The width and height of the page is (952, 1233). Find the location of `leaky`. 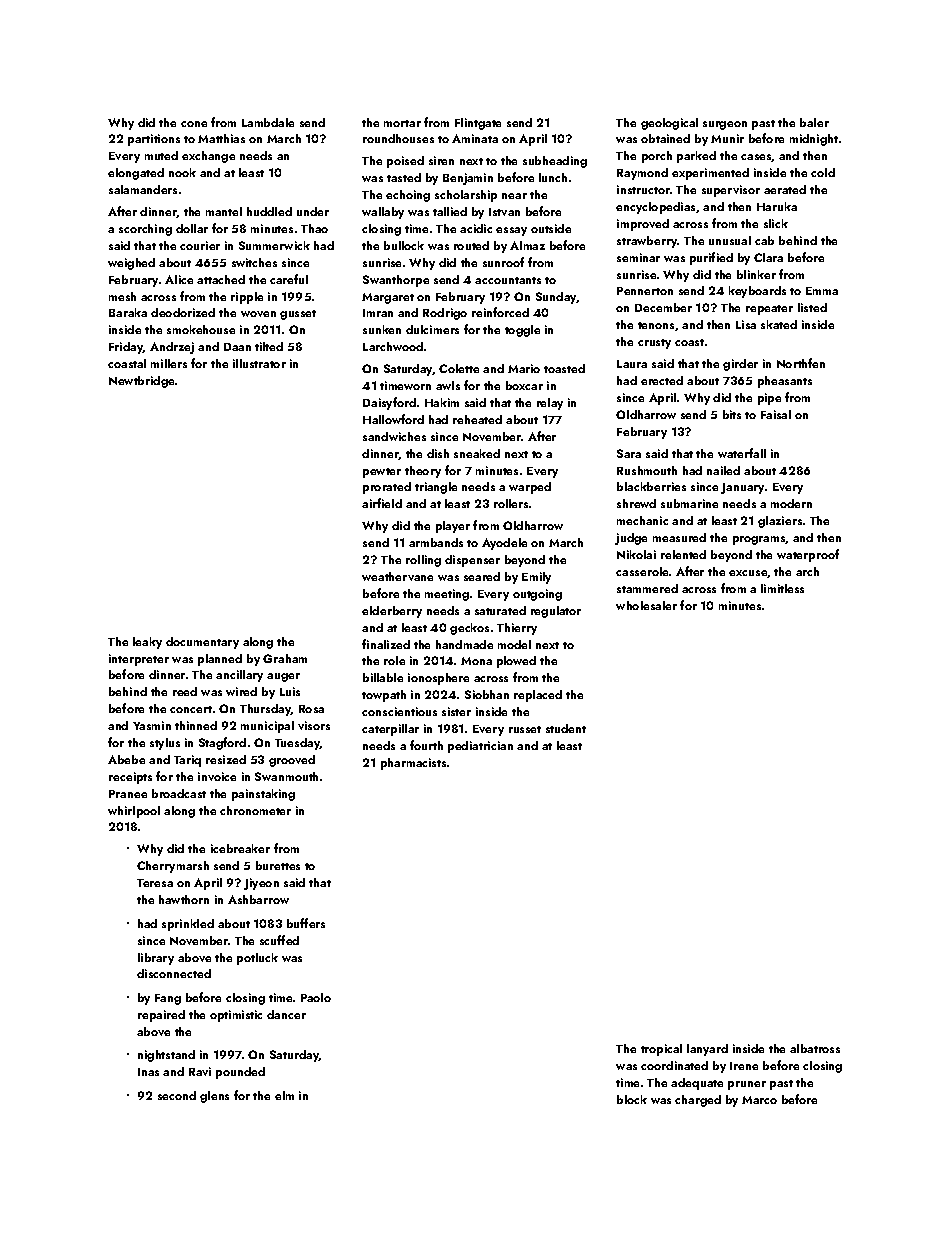

leaky is located at coordinates (147, 643).
